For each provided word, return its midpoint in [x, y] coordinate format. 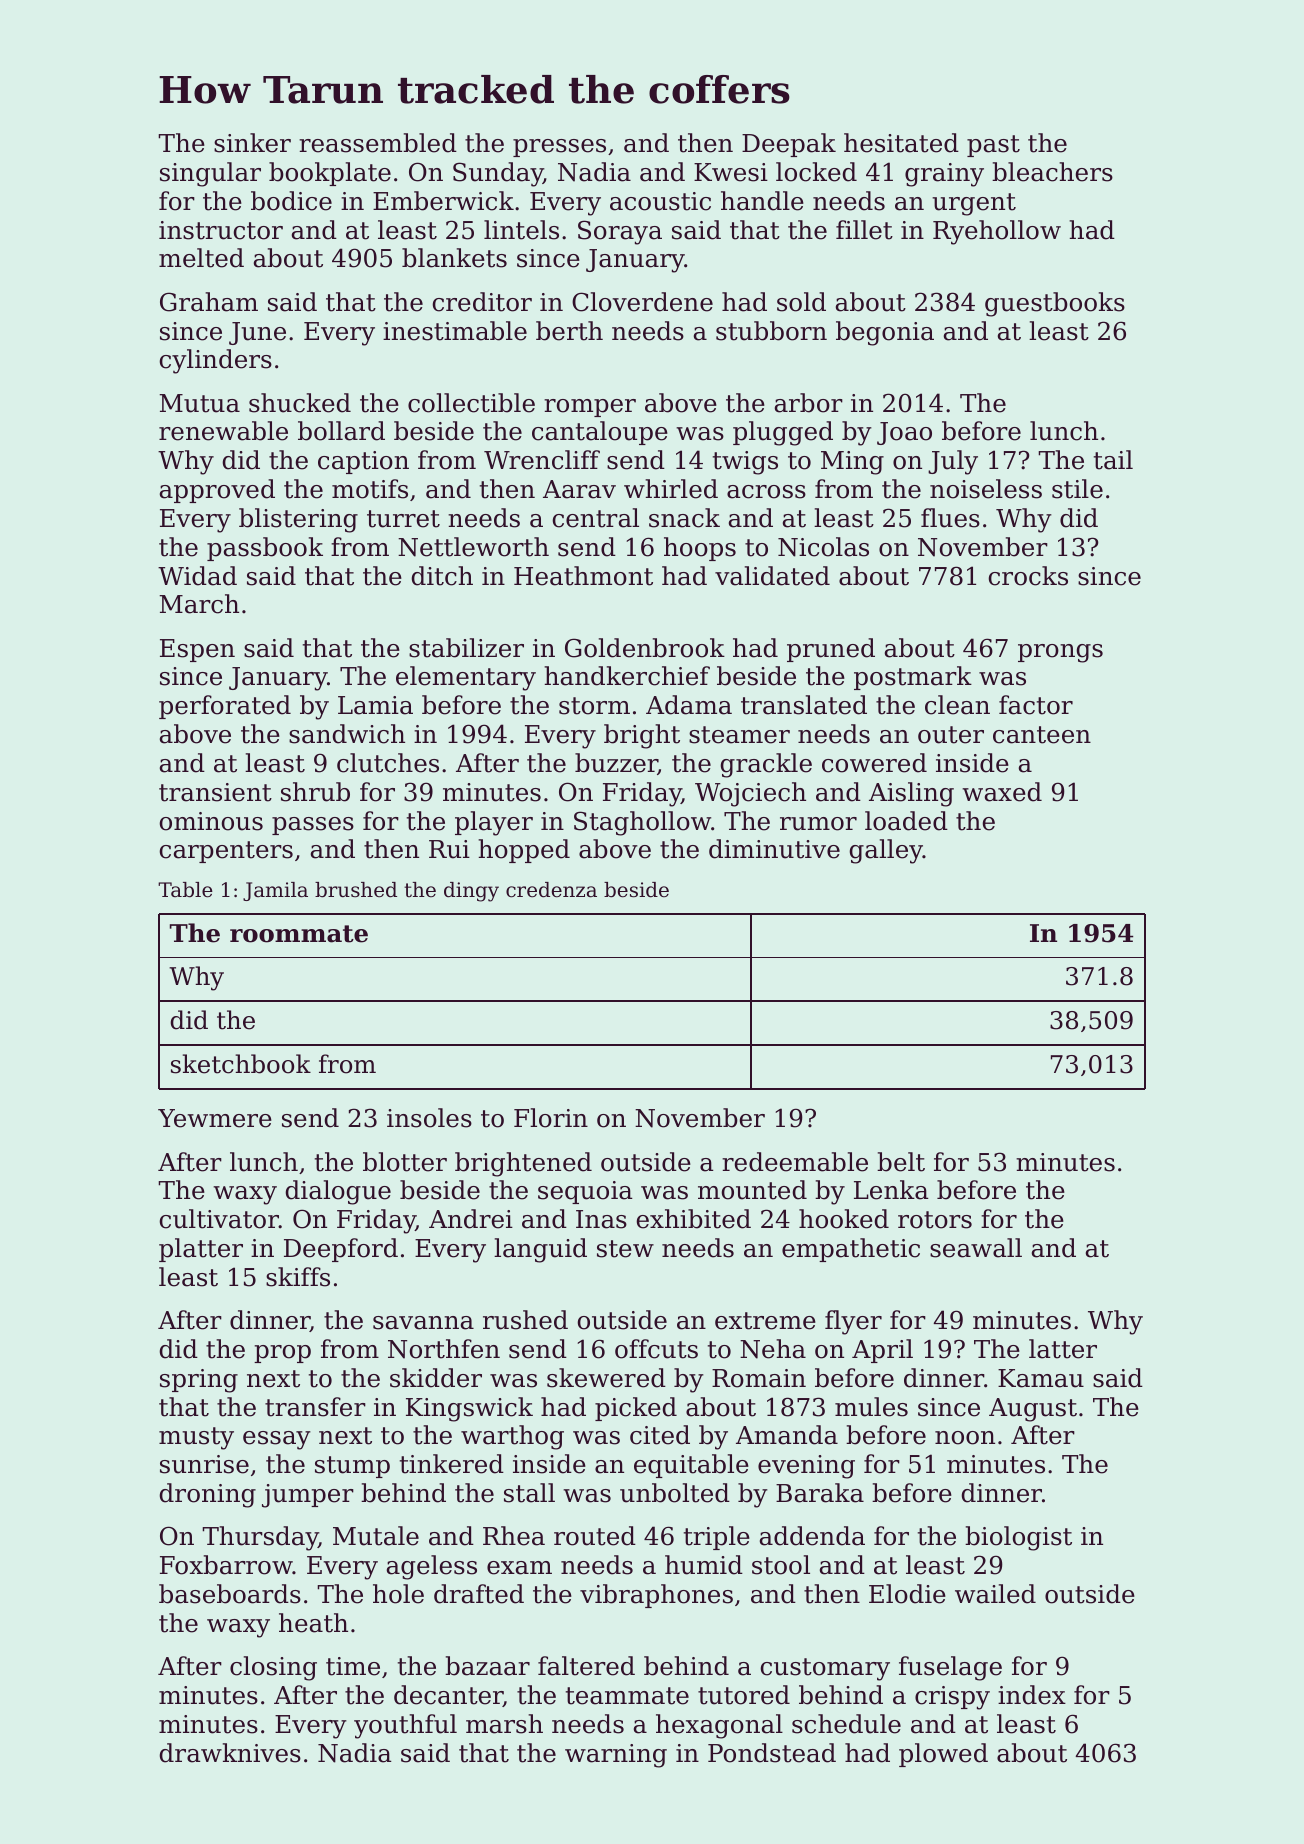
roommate [299, 934]
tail [1113, 460]
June [257, 333]
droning [207, 1495]
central [595, 518]
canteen [1042, 735]
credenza [551, 890]
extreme [765, 1321]
